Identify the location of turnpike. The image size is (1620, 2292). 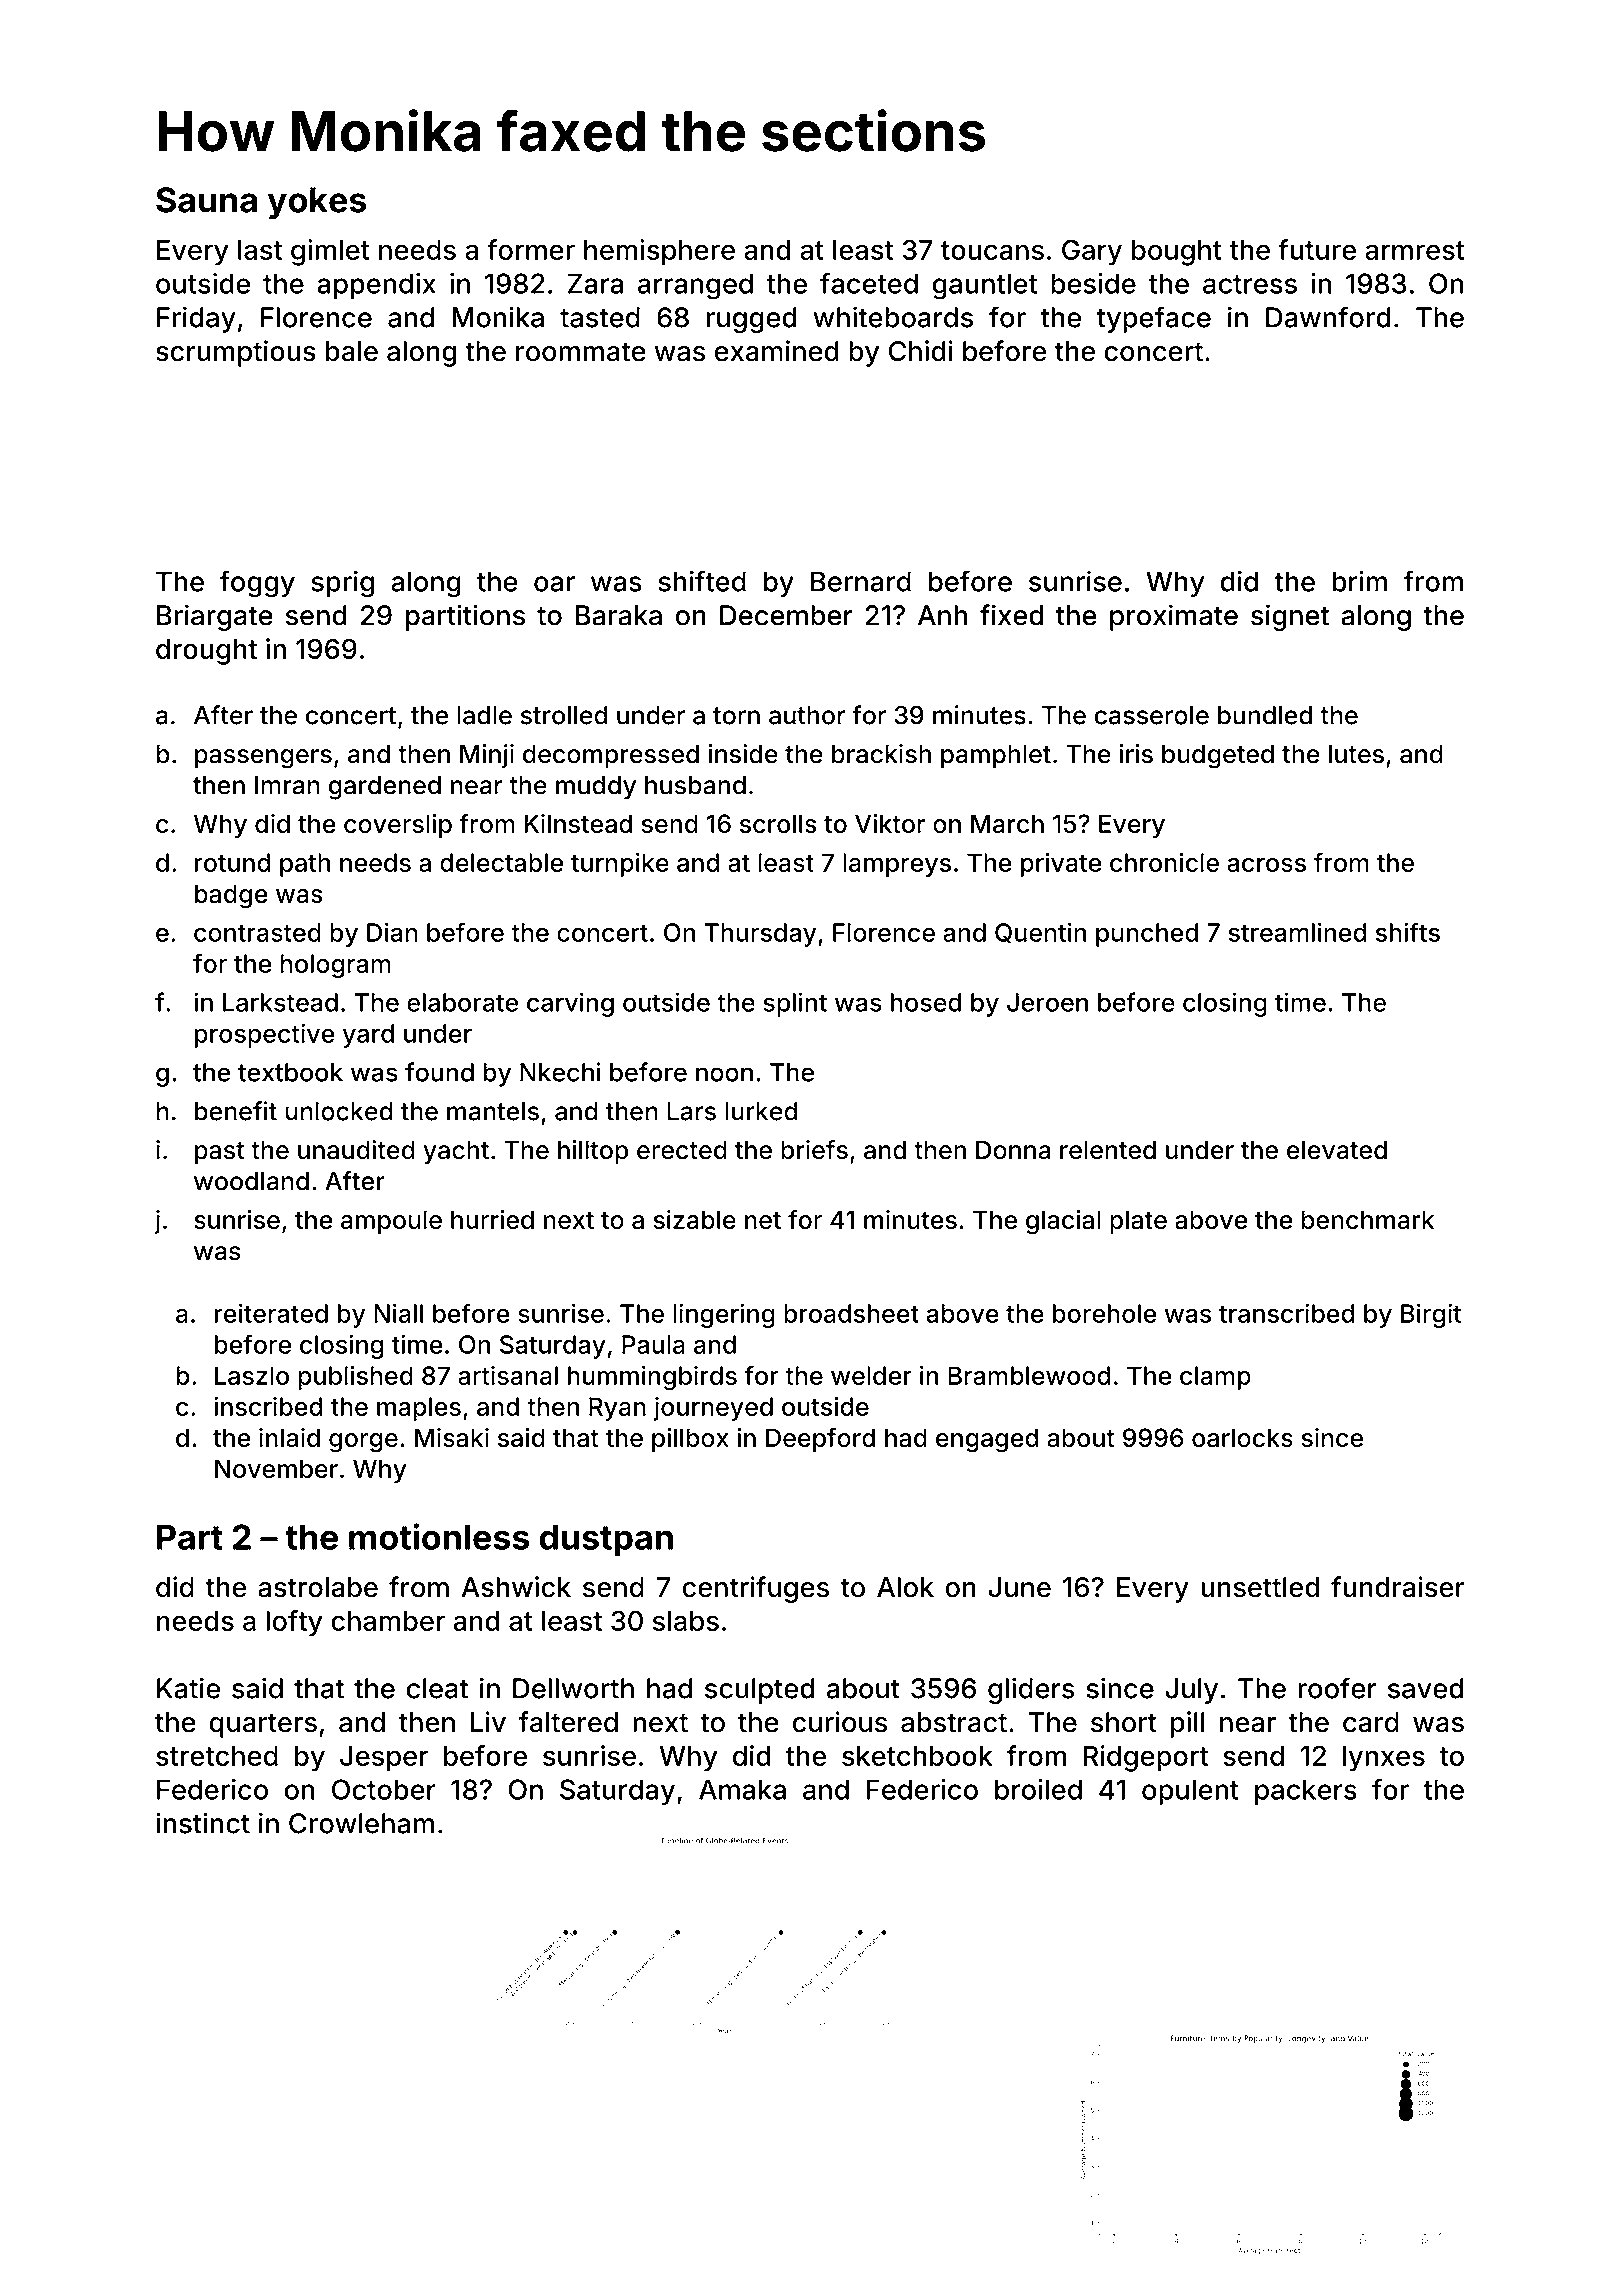
(620, 865).
